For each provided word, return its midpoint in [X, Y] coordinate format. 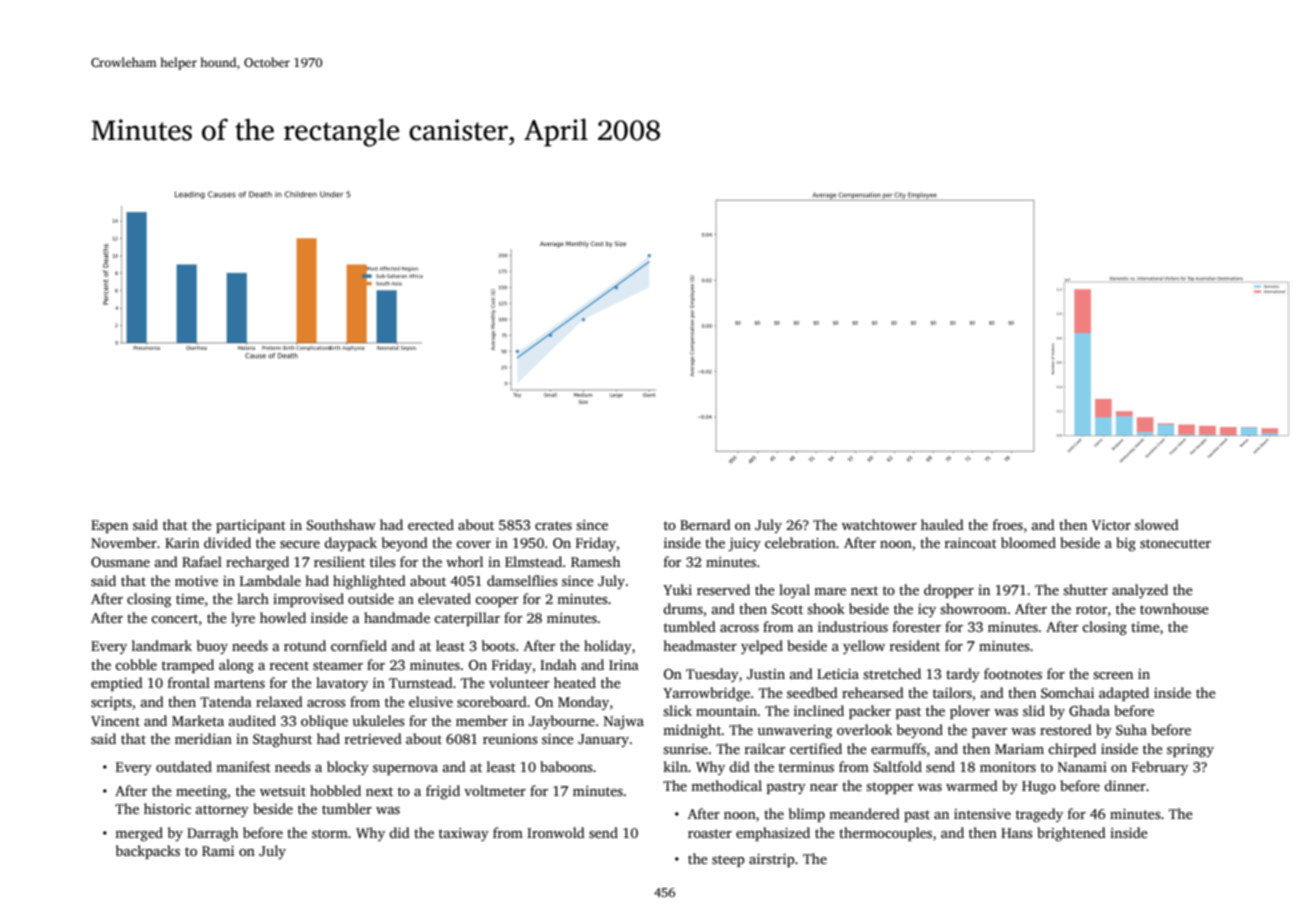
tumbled [690, 626]
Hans [1017, 833]
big [1126, 544]
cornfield [359, 645]
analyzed [1140, 591]
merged [139, 834]
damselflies [522, 580]
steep [728, 861]
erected [431, 524]
